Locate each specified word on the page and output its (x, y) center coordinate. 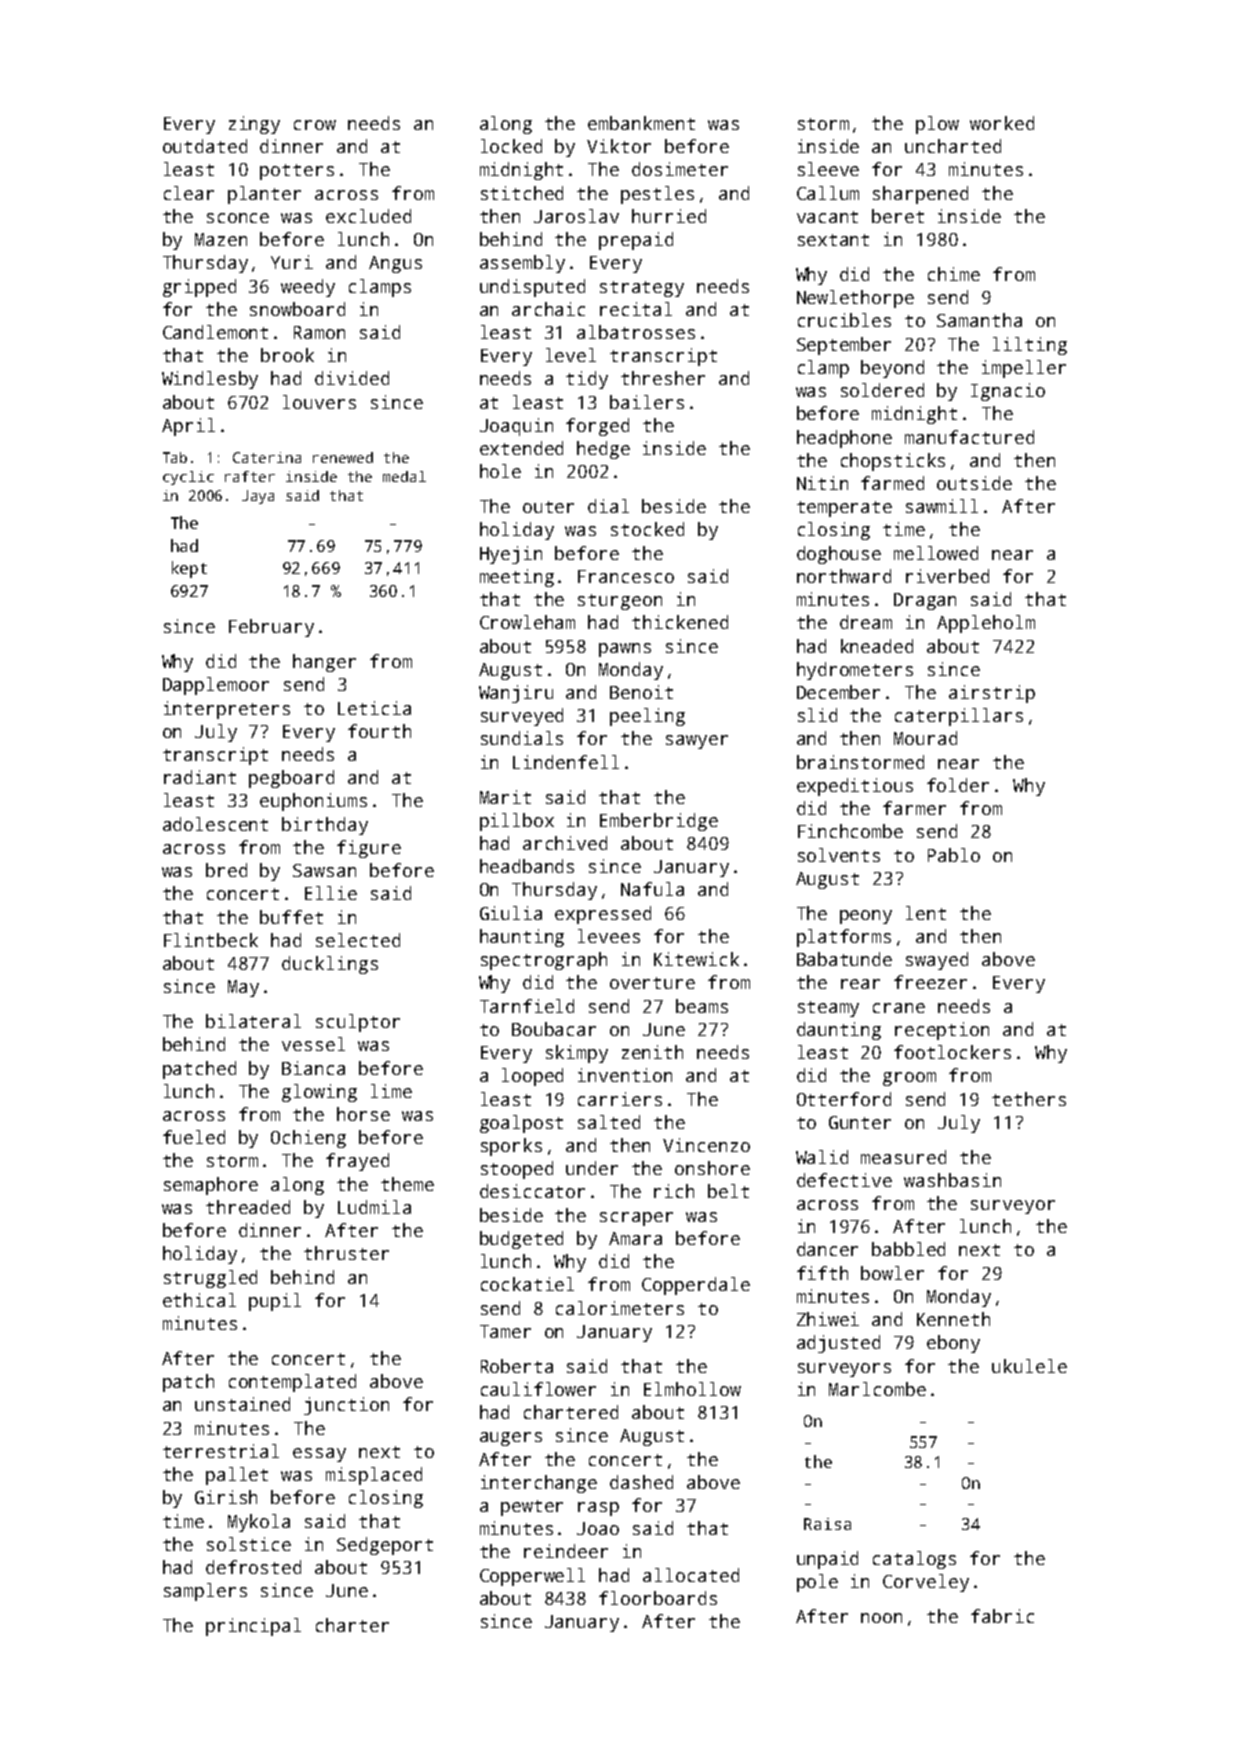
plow (937, 125)
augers (511, 1439)
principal (253, 1627)
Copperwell (532, 1577)
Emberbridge (659, 822)
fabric (1002, 1616)
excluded (368, 216)
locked (511, 146)
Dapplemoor (216, 686)
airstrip (992, 694)
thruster (346, 1253)
